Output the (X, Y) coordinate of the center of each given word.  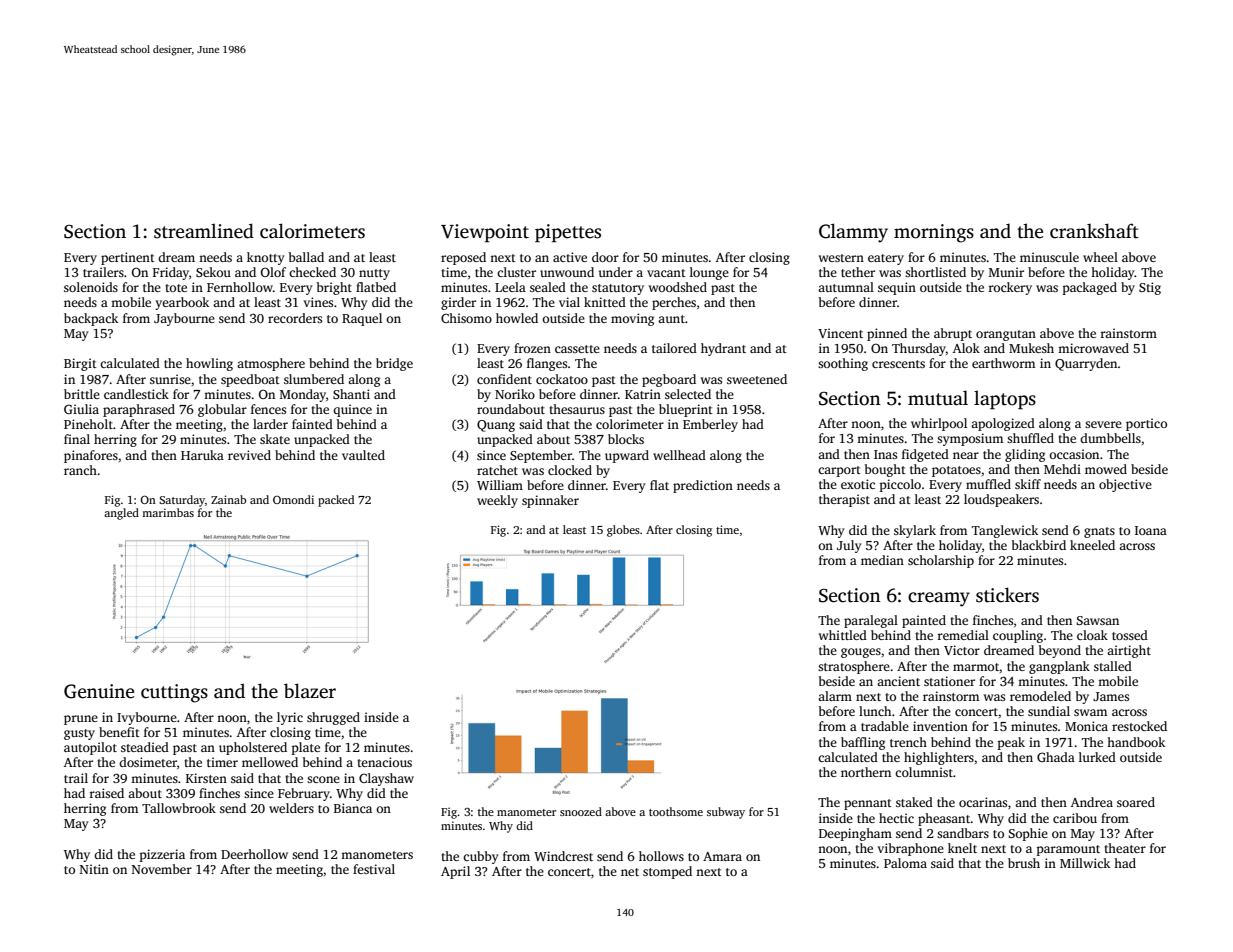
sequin (897, 288)
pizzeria (162, 855)
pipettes (568, 233)
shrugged (333, 718)
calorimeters (312, 231)
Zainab (228, 499)
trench (908, 742)
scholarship (941, 561)
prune (81, 720)
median (882, 560)
